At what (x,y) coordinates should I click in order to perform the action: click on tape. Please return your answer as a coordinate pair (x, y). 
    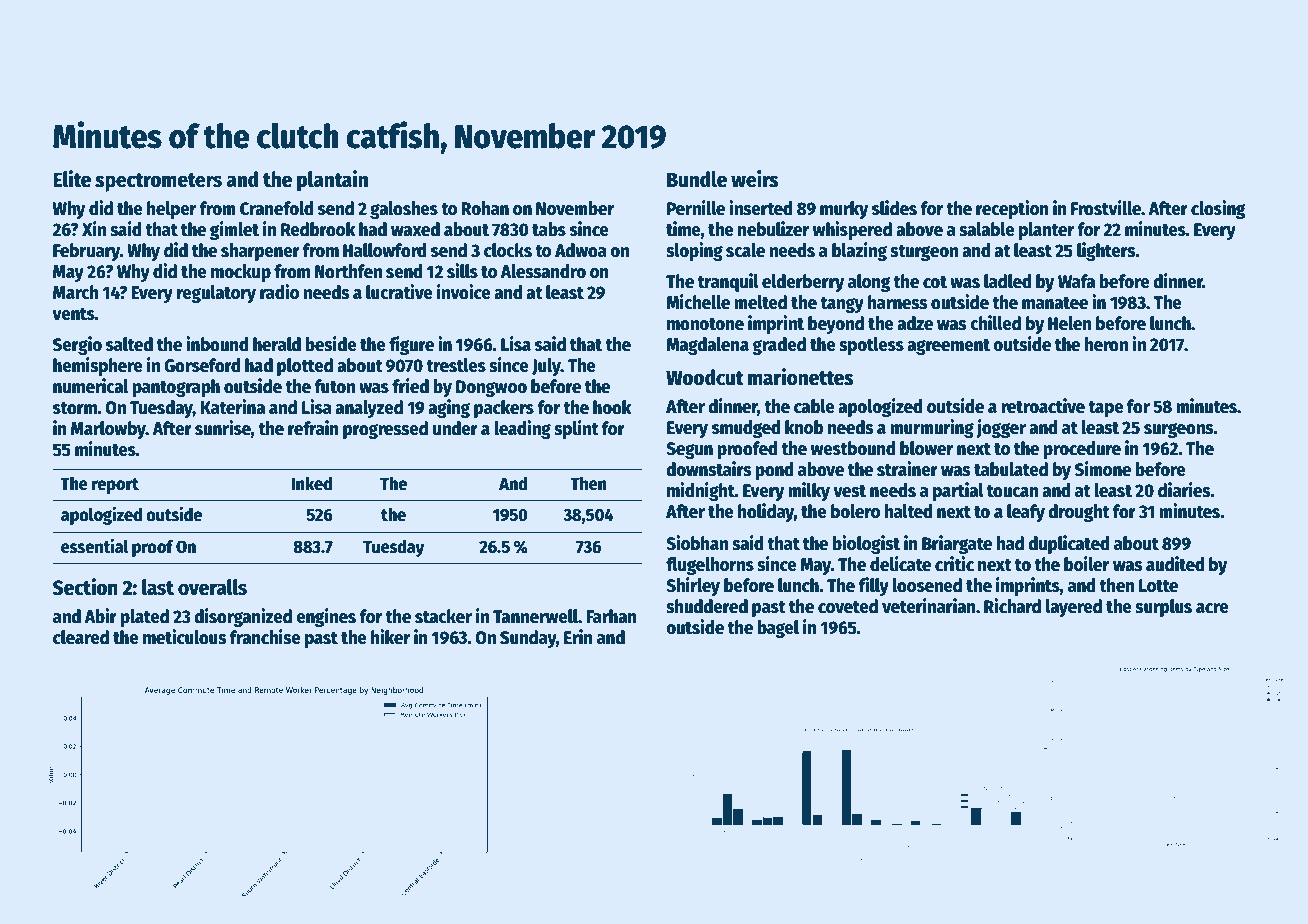
    Looking at the image, I should click on (1106, 409).
